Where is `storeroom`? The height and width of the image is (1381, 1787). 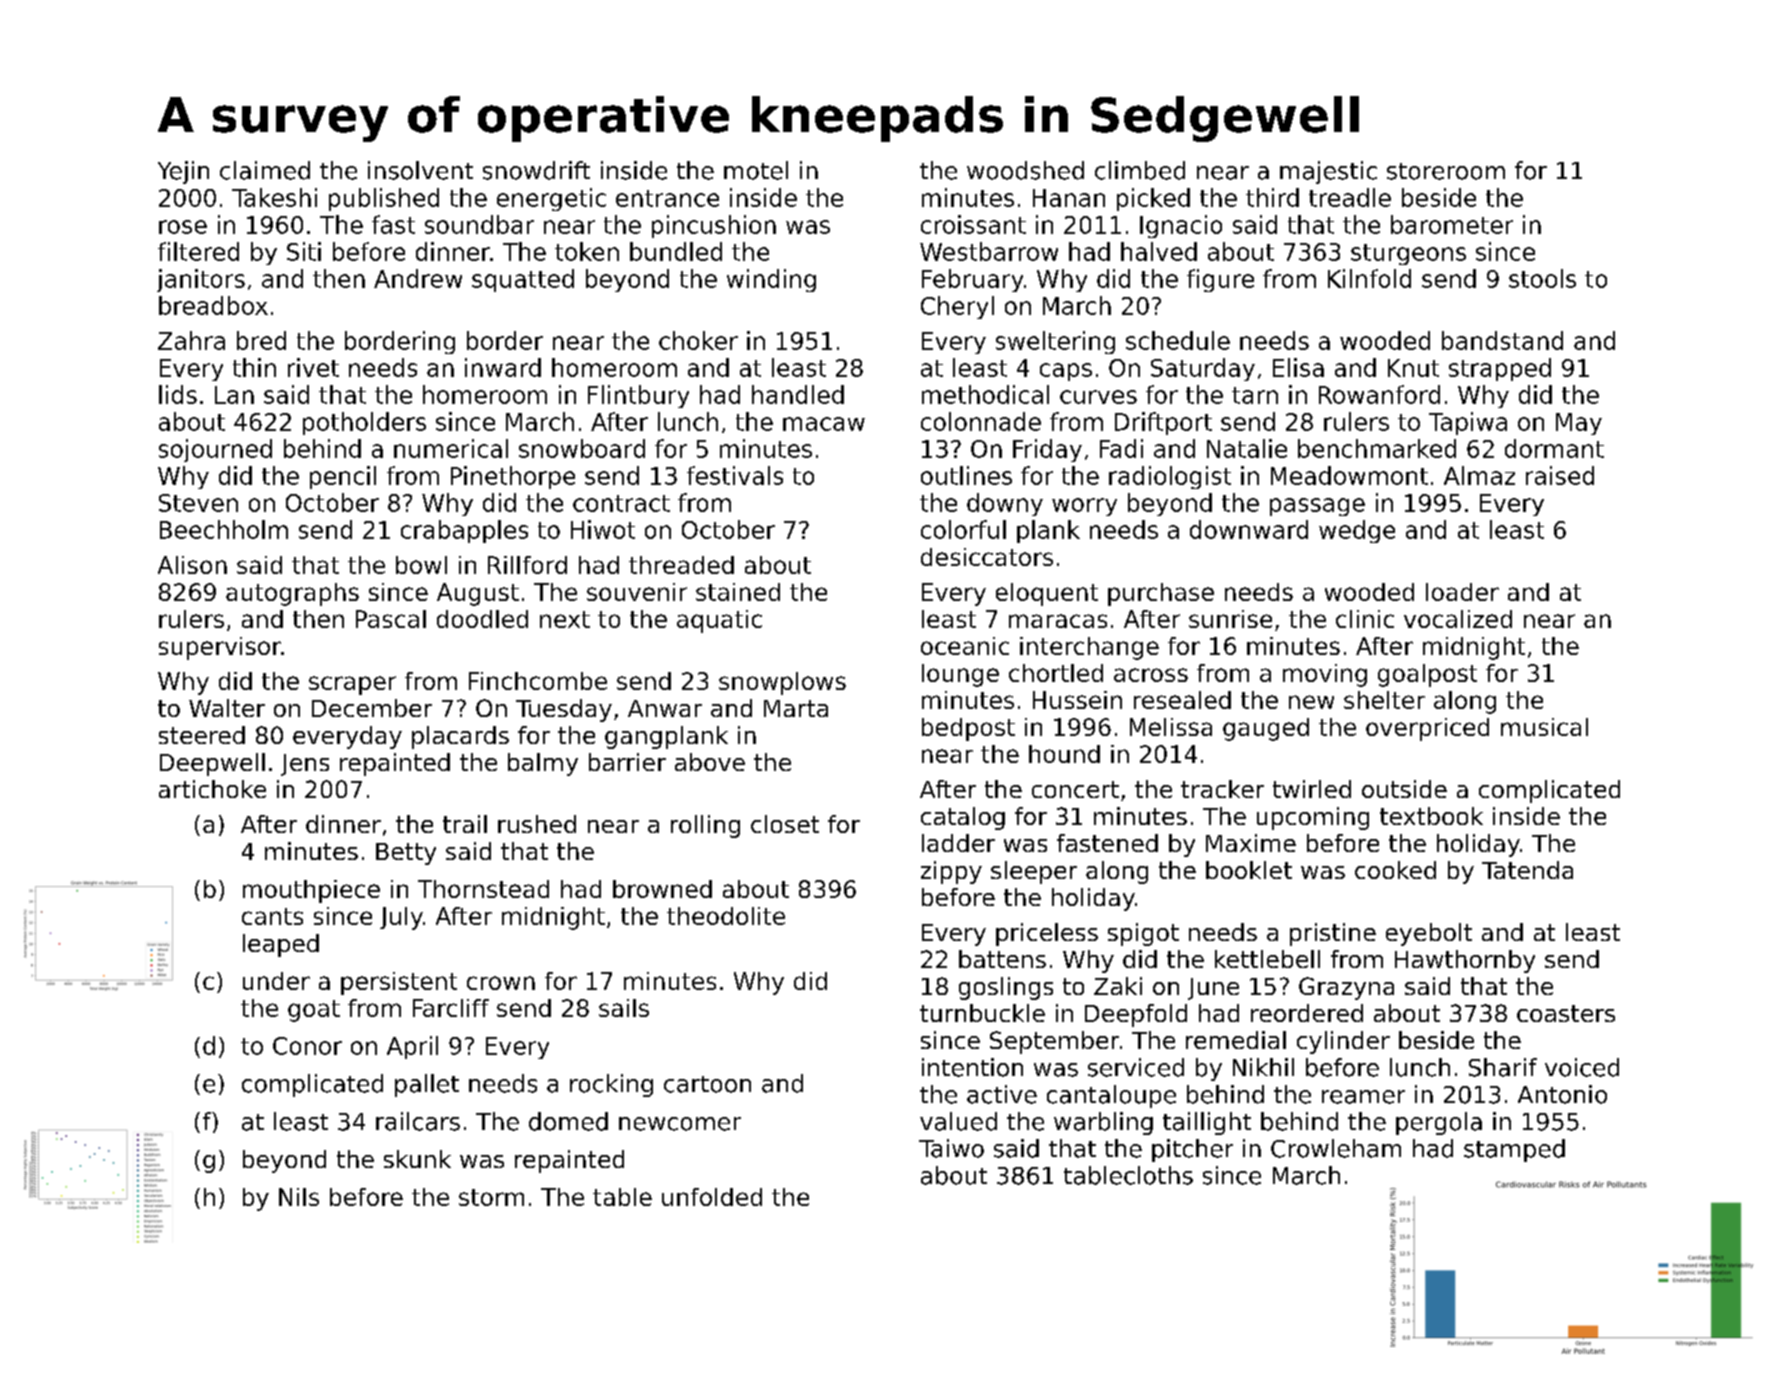
storeroom is located at coordinates (1446, 171).
